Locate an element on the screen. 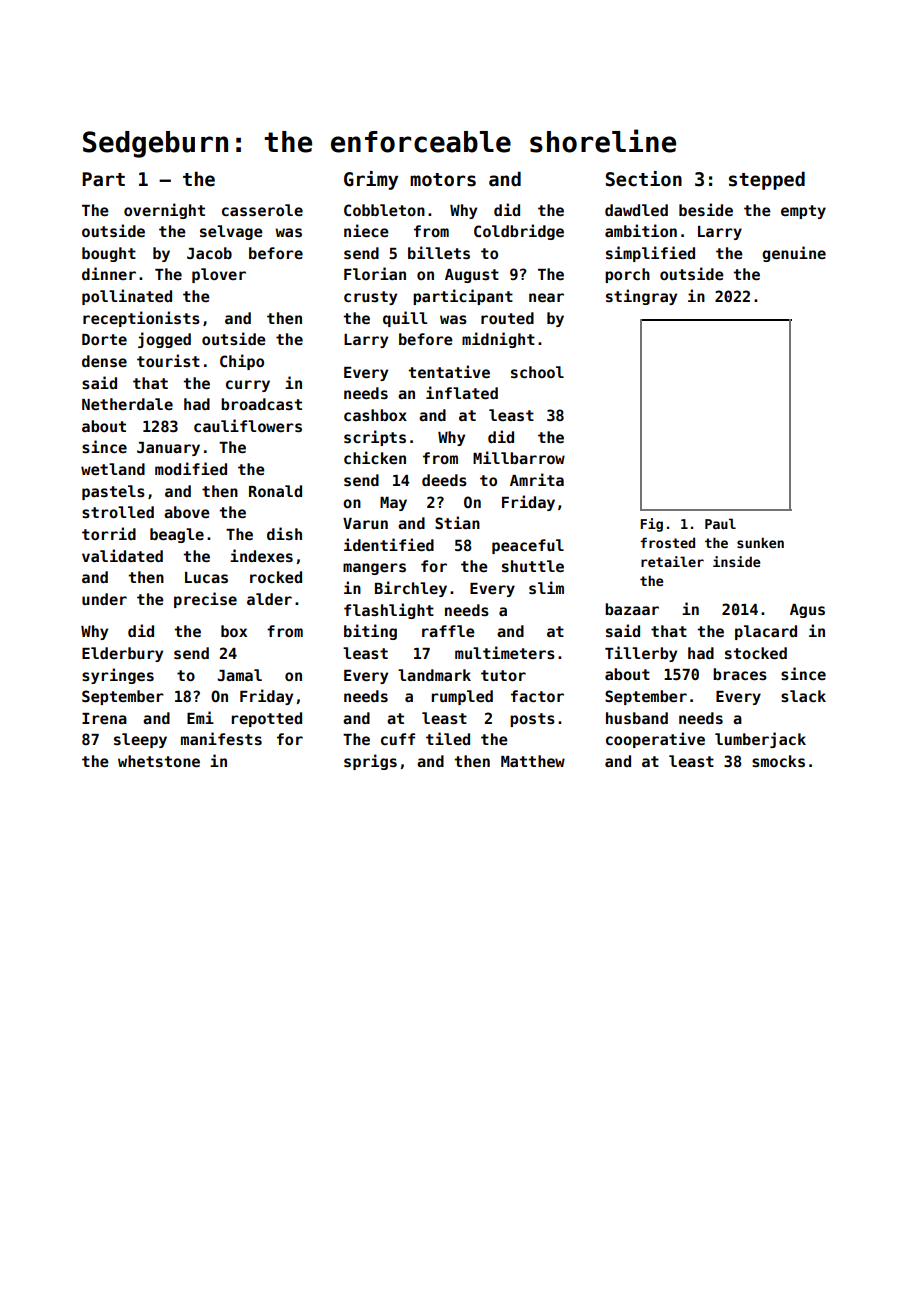 Image resolution: width=908 pixels, height=1316 pixels. motors is located at coordinates (443, 180).
